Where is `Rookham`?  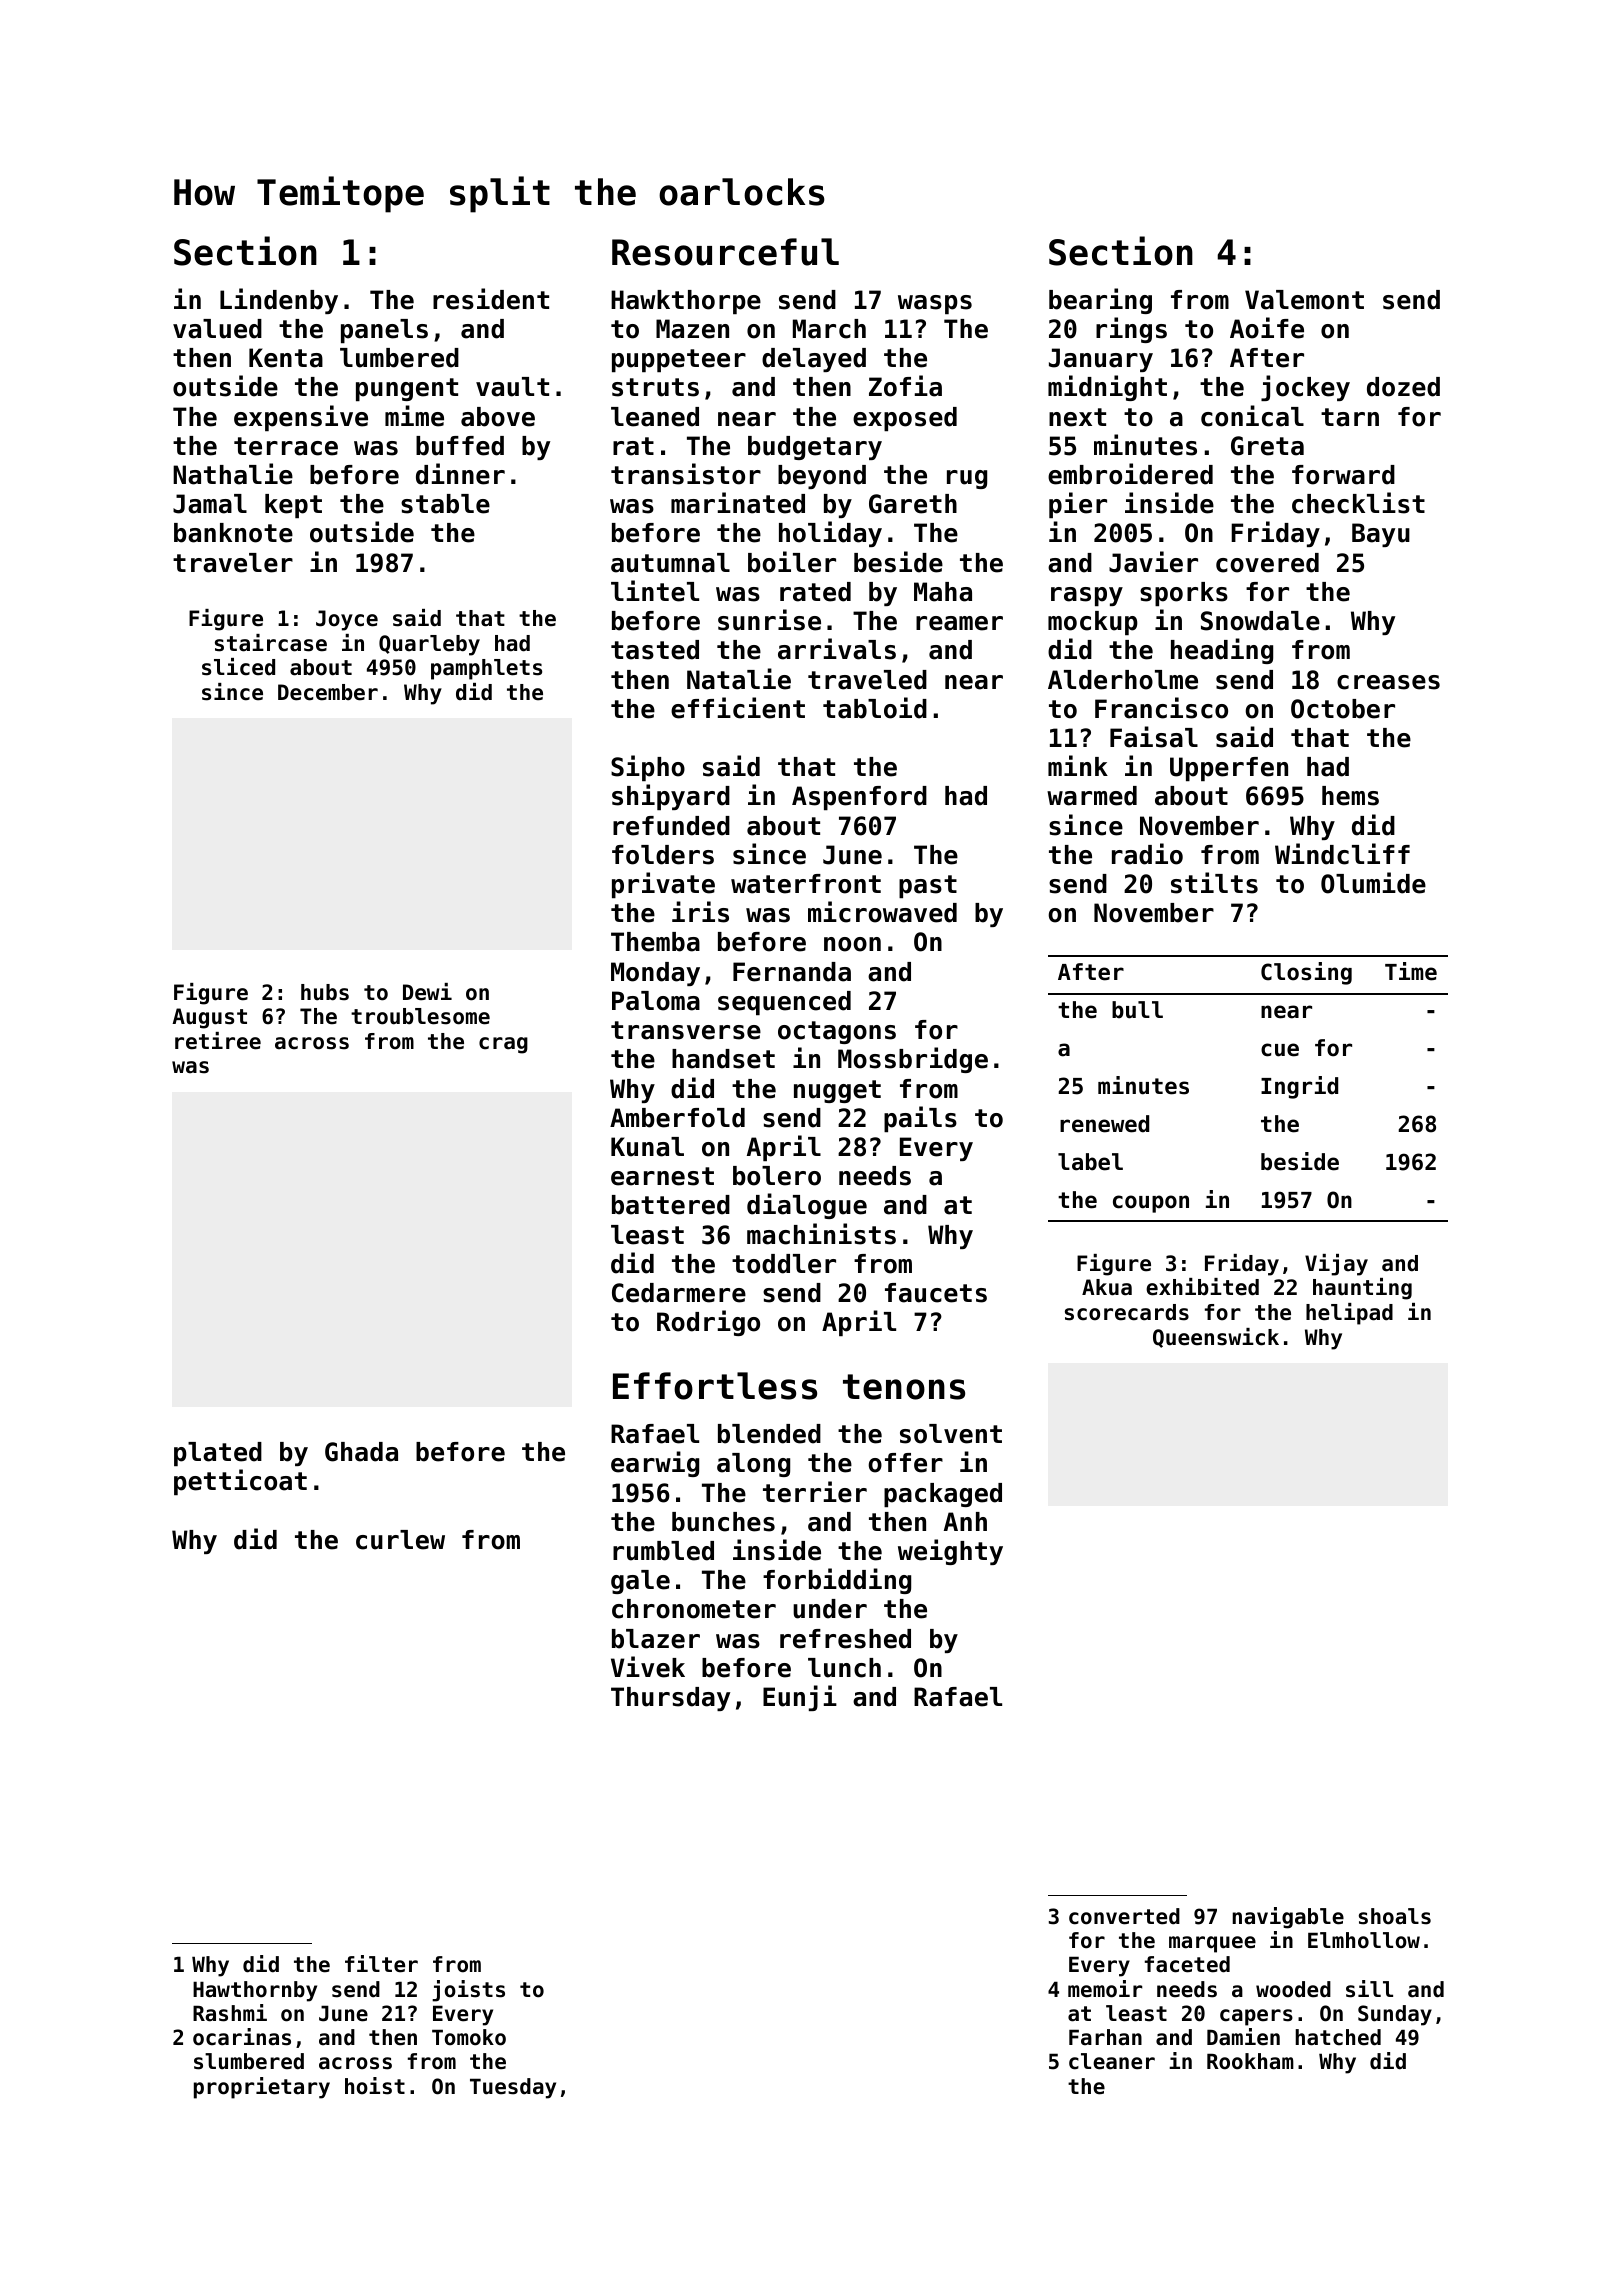 Rookham is located at coordinates (1250, 2061).
